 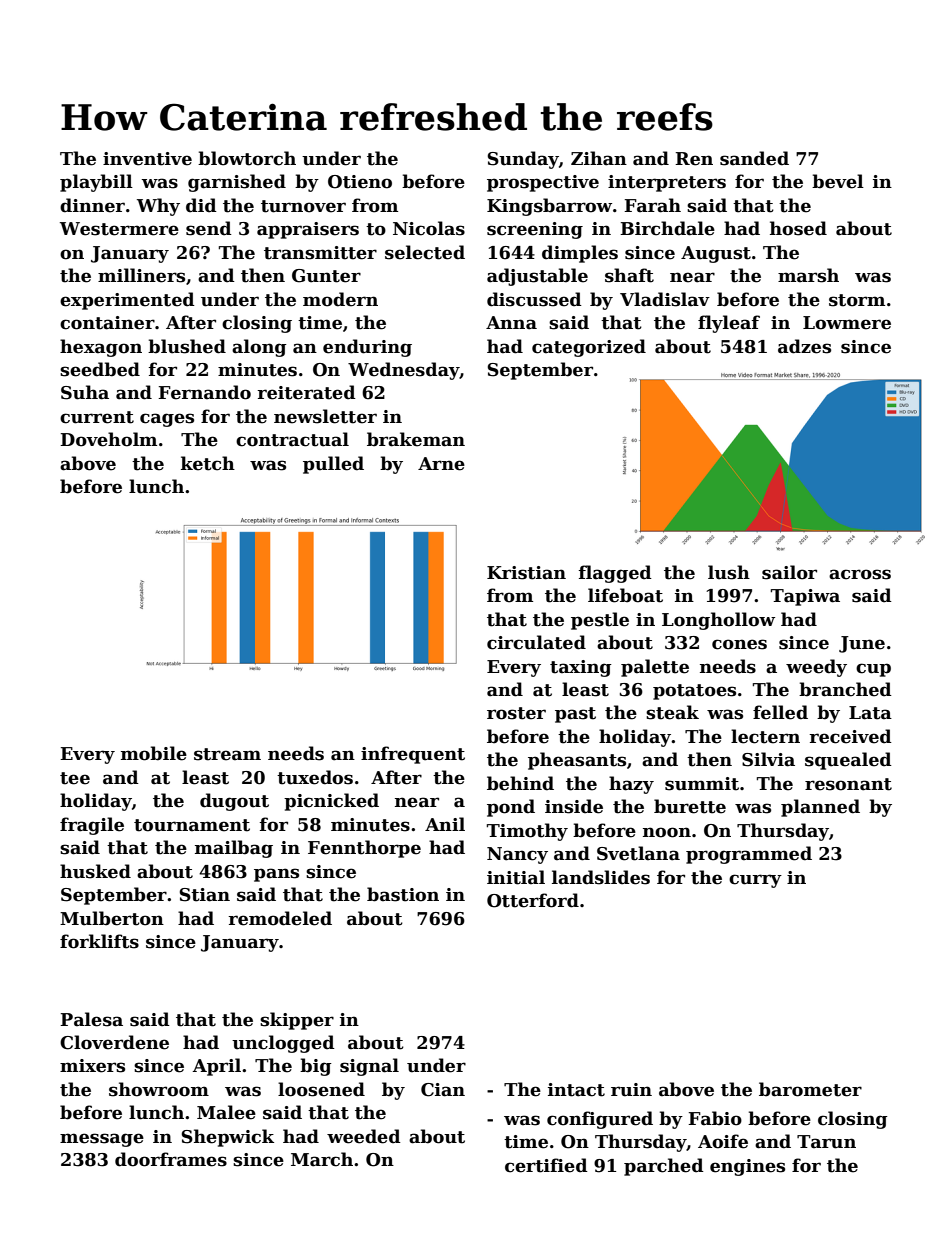 What do you see at coordinates (247, 158) in the page?
I see `blowtorch` at bounding box center [247, 158].
